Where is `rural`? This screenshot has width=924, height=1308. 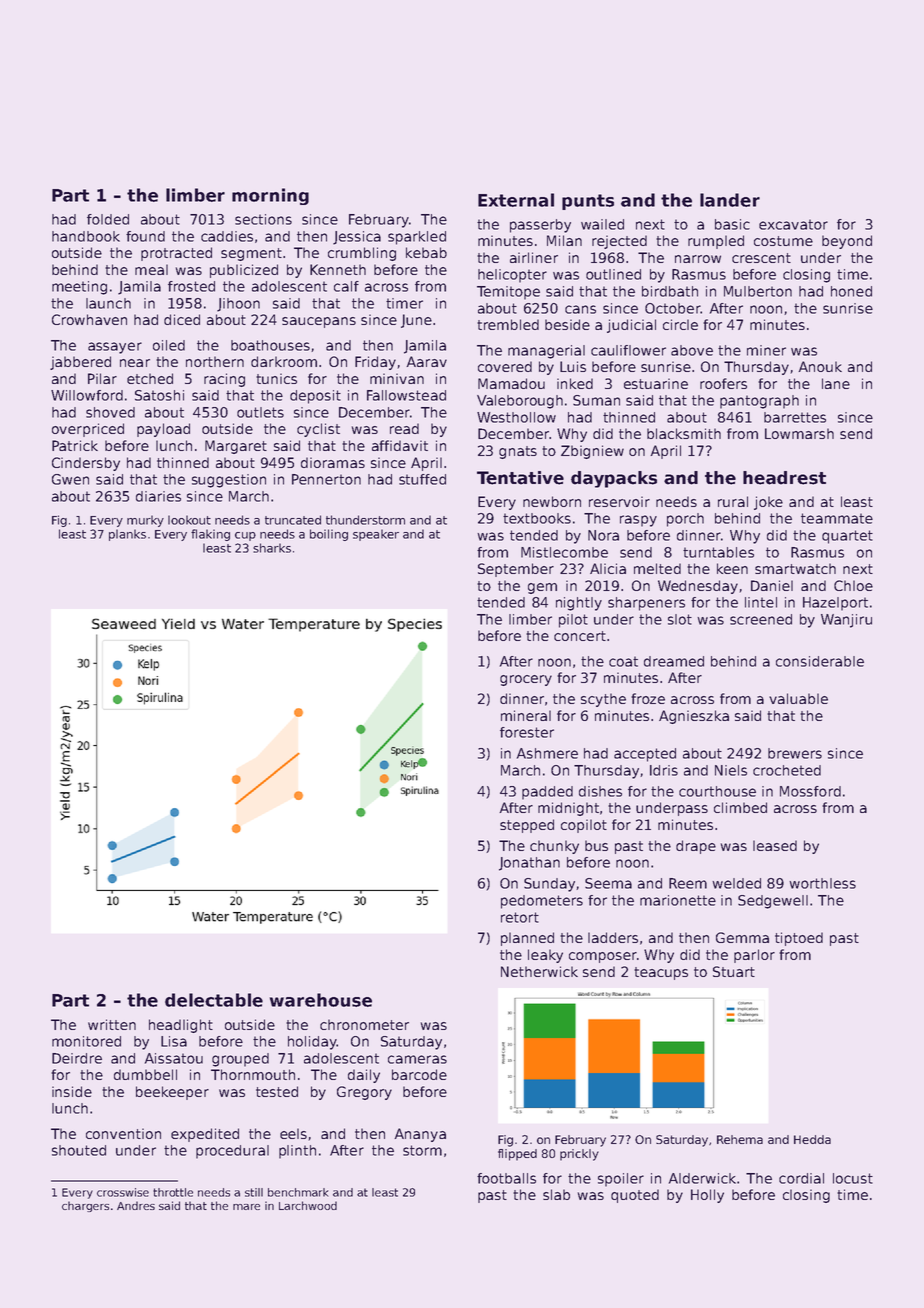
rural is located at coordinates (733, 501).
